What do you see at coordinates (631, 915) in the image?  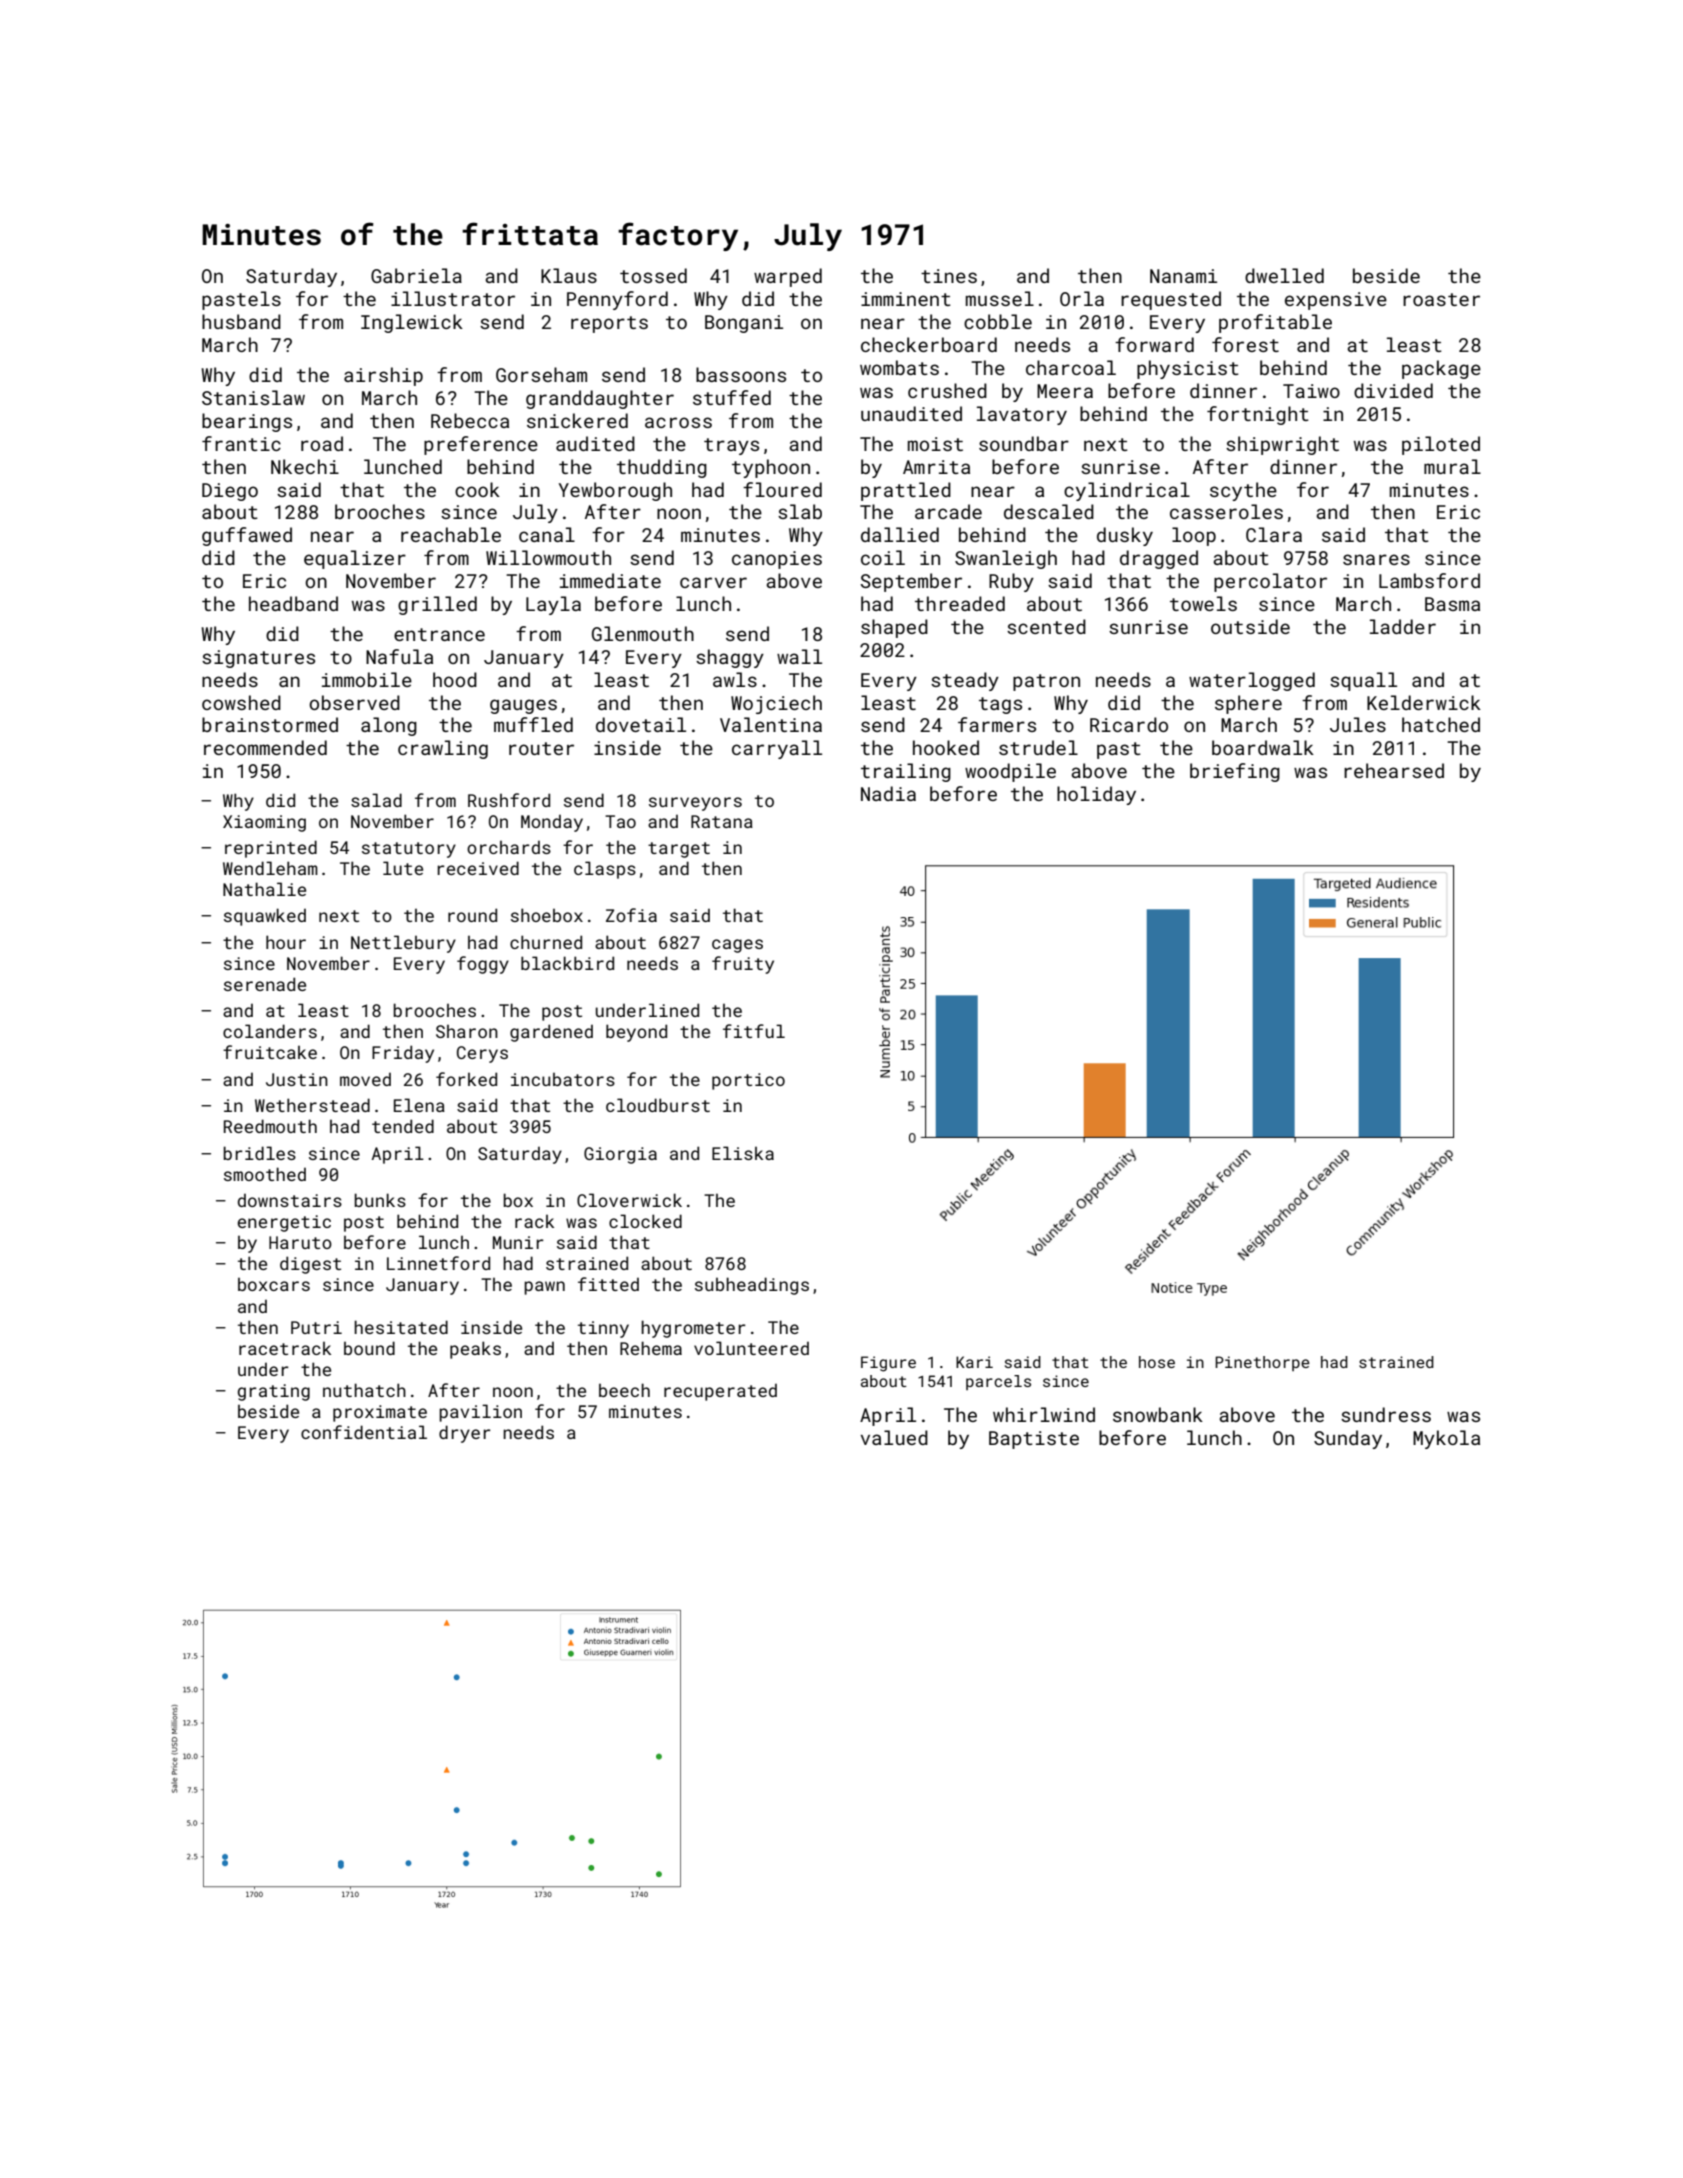 I see `Zofia` at bounding box center [631, 915].
